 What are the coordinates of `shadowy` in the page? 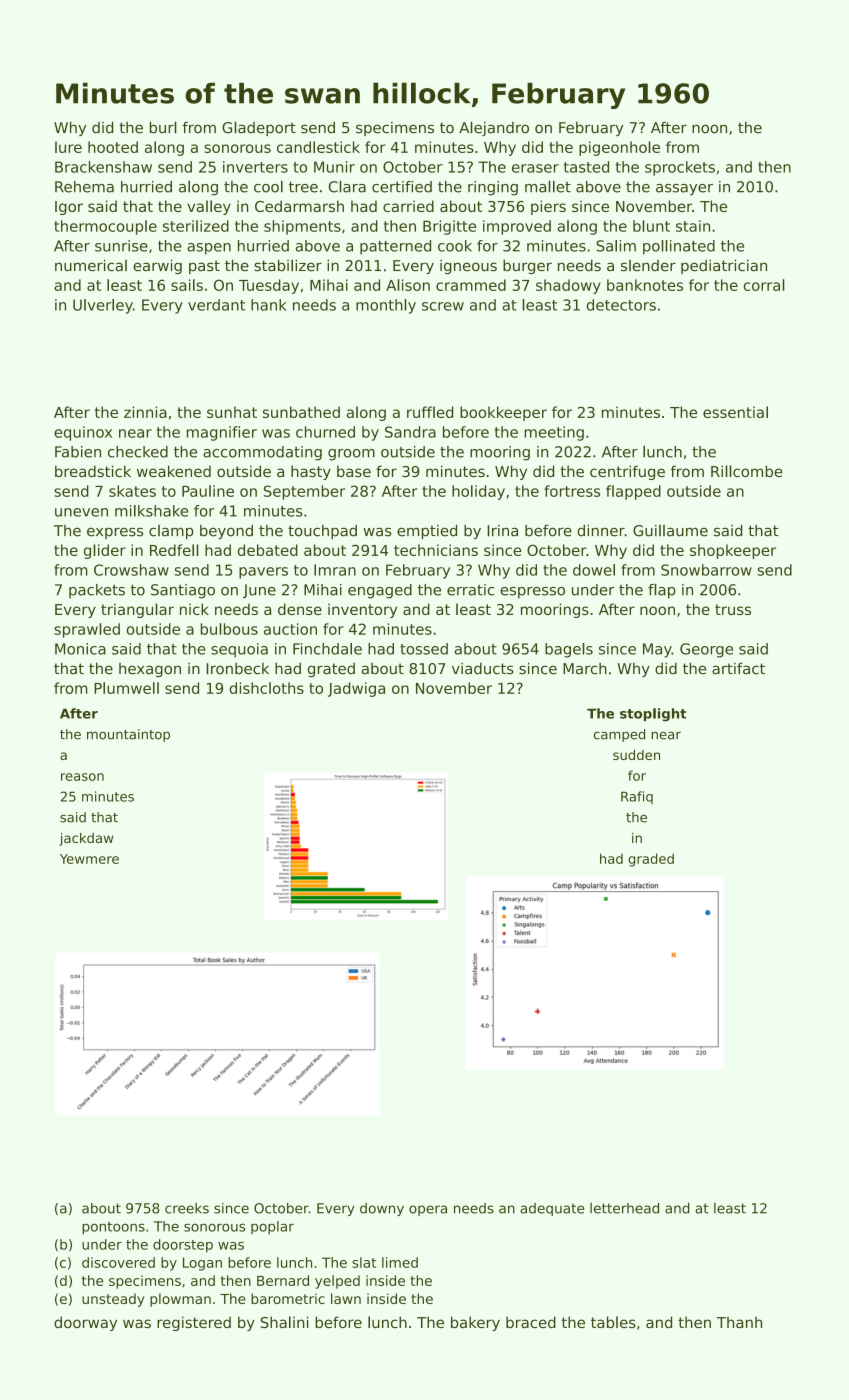 It's located at (568, 286).
